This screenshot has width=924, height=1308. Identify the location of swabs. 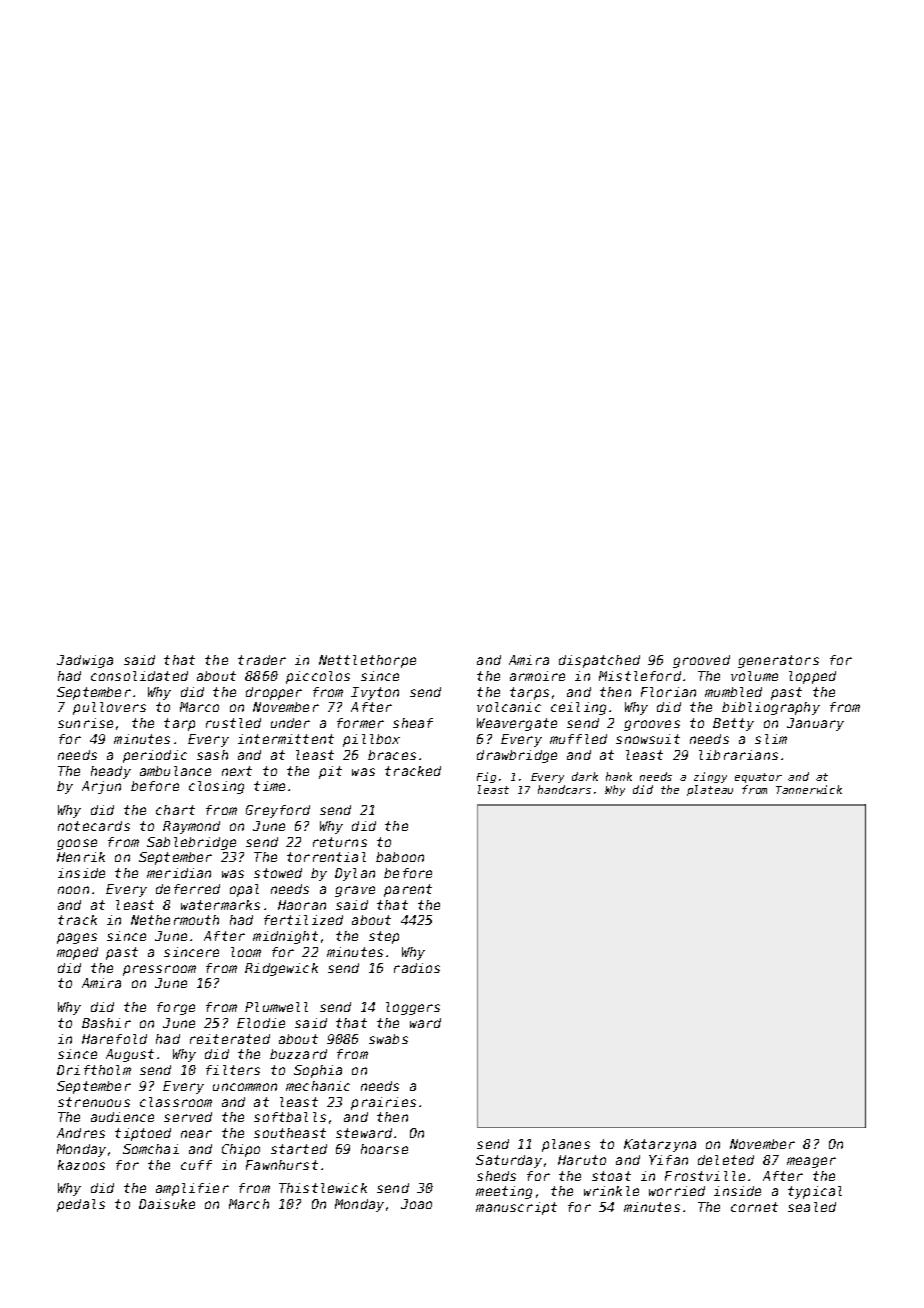
(388, 1039).
